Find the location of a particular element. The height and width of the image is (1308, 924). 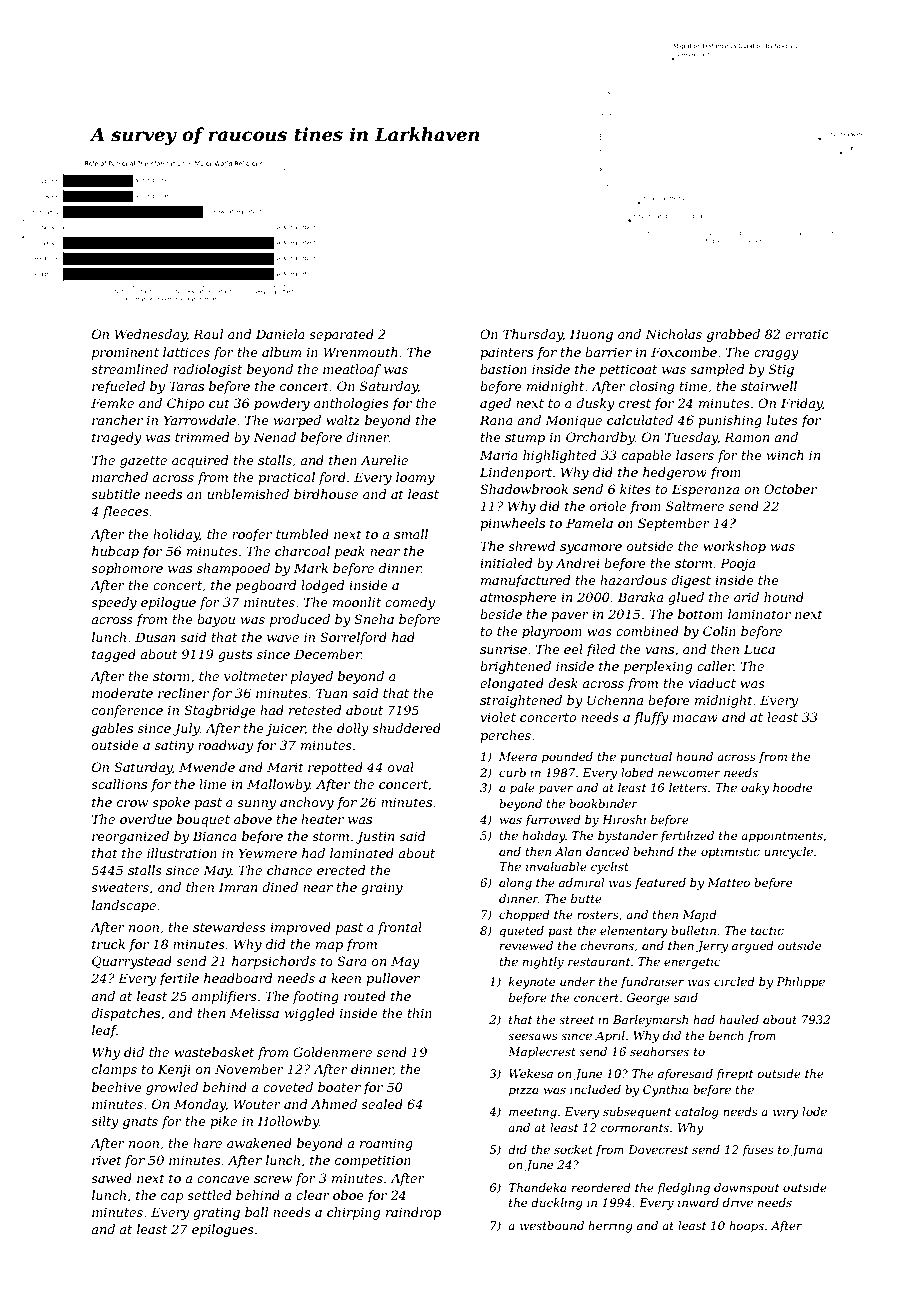

sawed is located at coordinates (111, 1178).
